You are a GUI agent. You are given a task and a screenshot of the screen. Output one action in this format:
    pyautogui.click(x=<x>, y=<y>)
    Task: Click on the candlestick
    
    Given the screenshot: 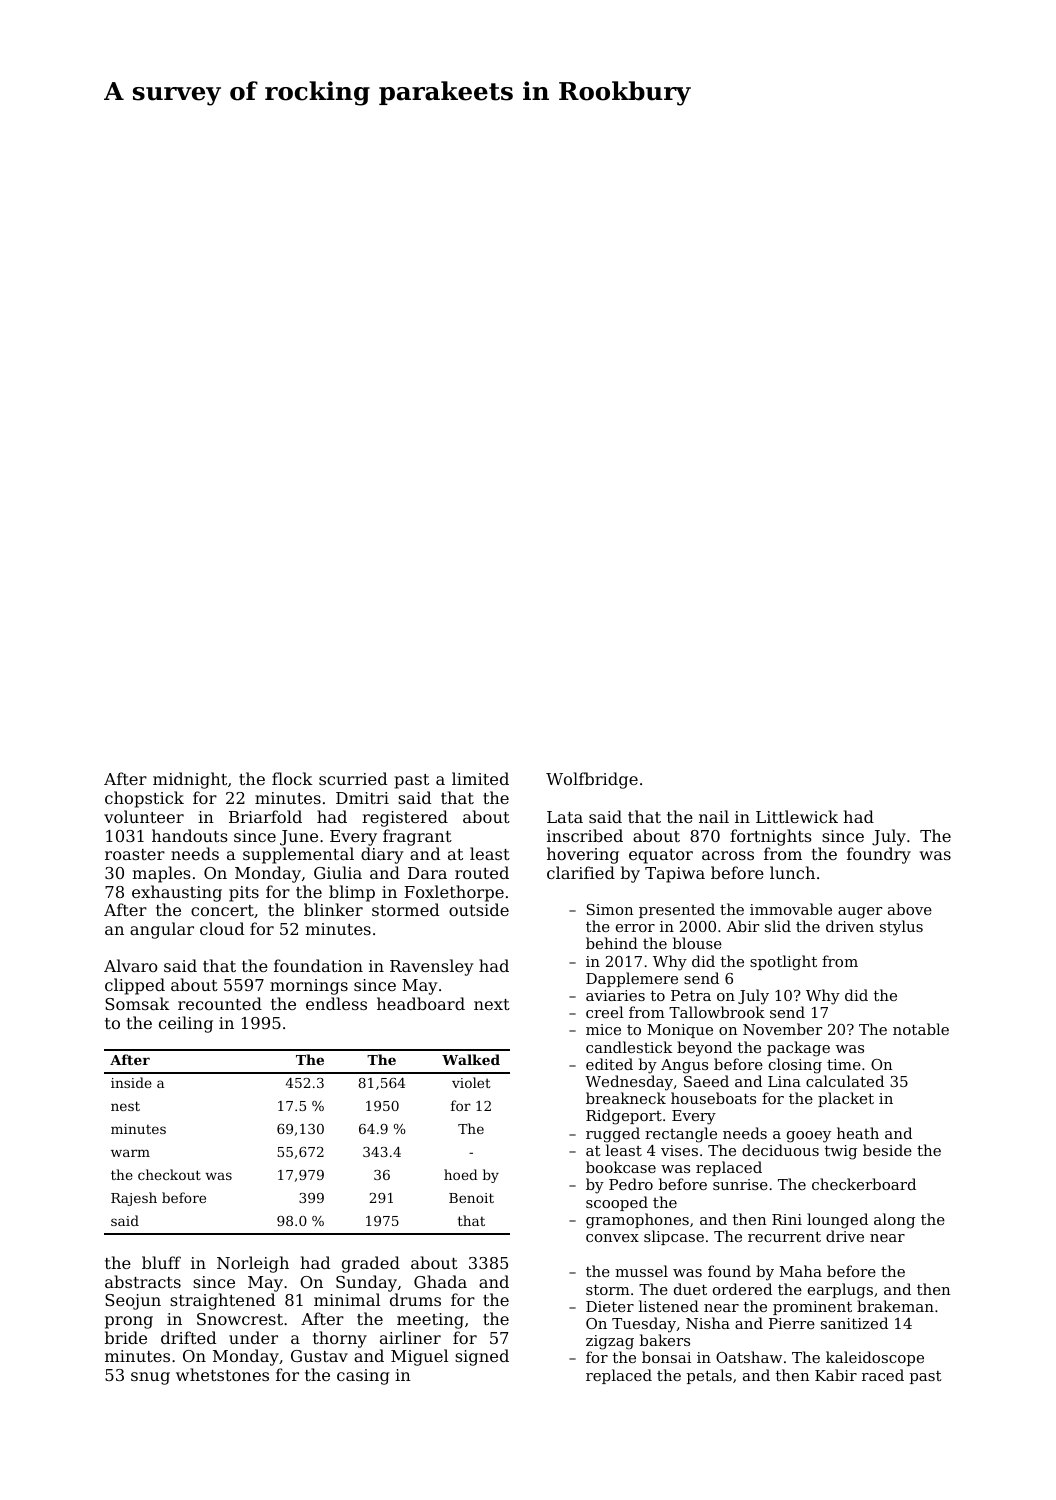 What is the action you would take?
    pyautogui.click(x=629, y=1047)
